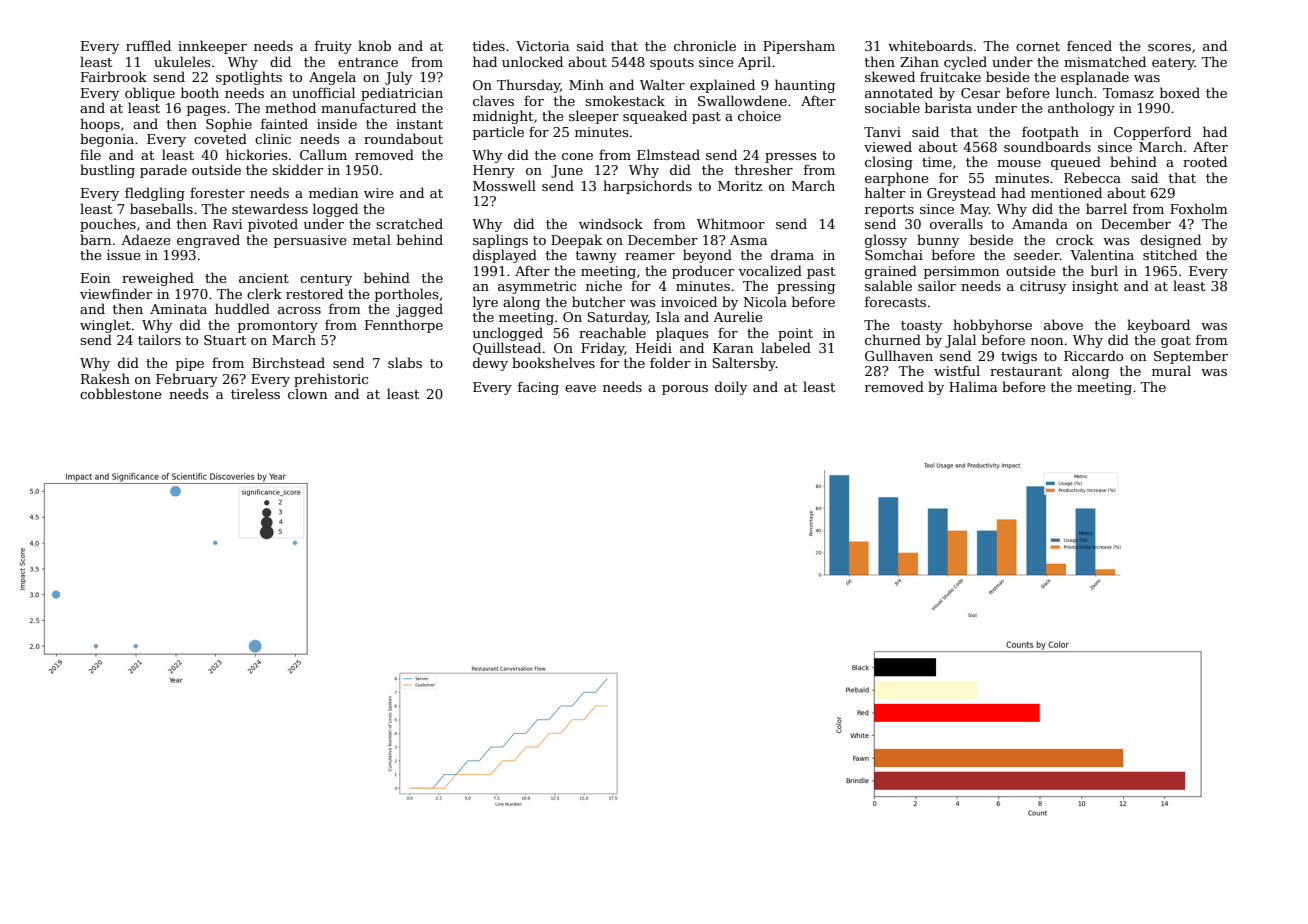 Image resolution: width=1308 pixels, height=924 pixels. Describe the element at coordinates (973, 386) in the image. I see `Halima` at that location.
